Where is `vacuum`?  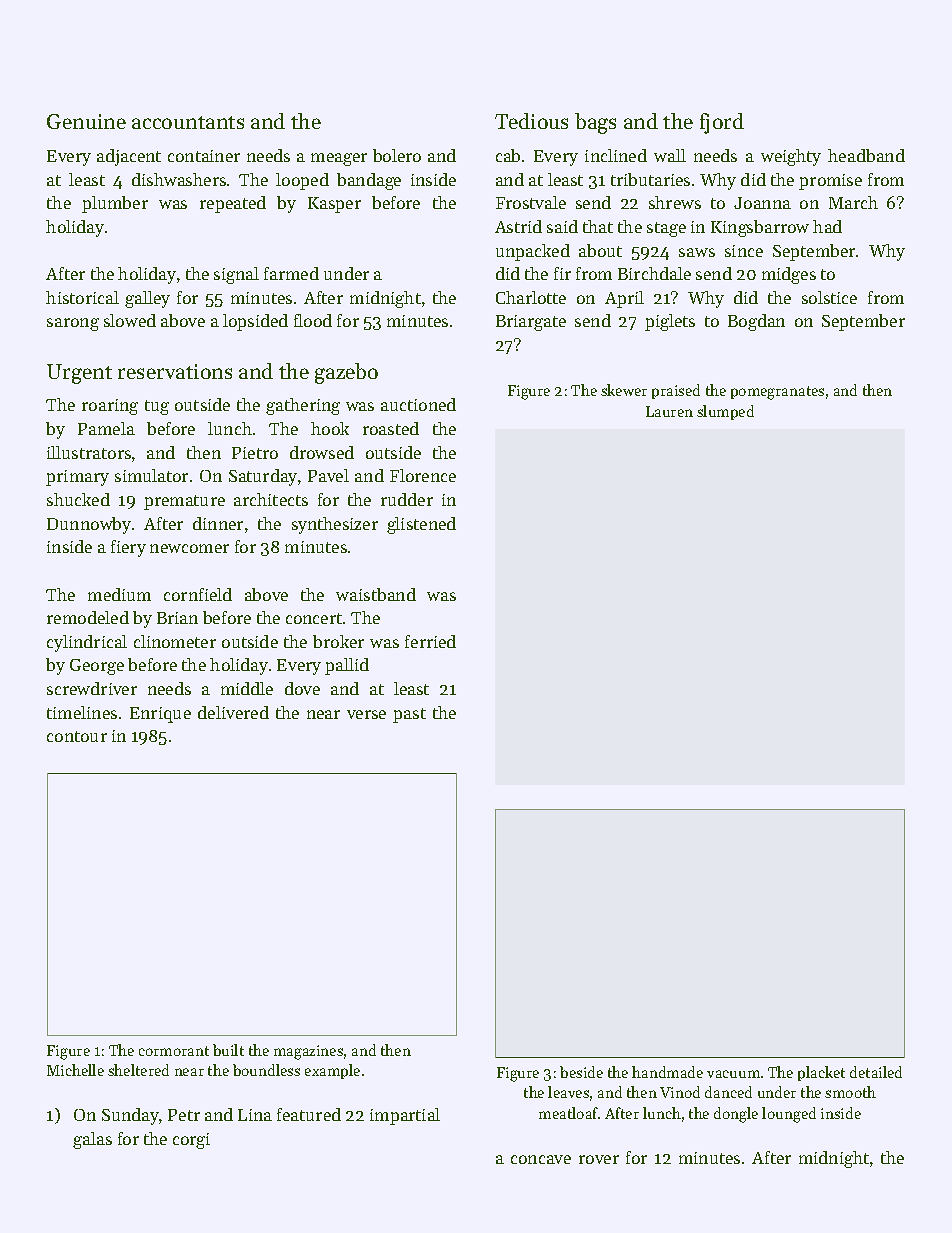
vacuum is located at coordinates (733, 1074).
